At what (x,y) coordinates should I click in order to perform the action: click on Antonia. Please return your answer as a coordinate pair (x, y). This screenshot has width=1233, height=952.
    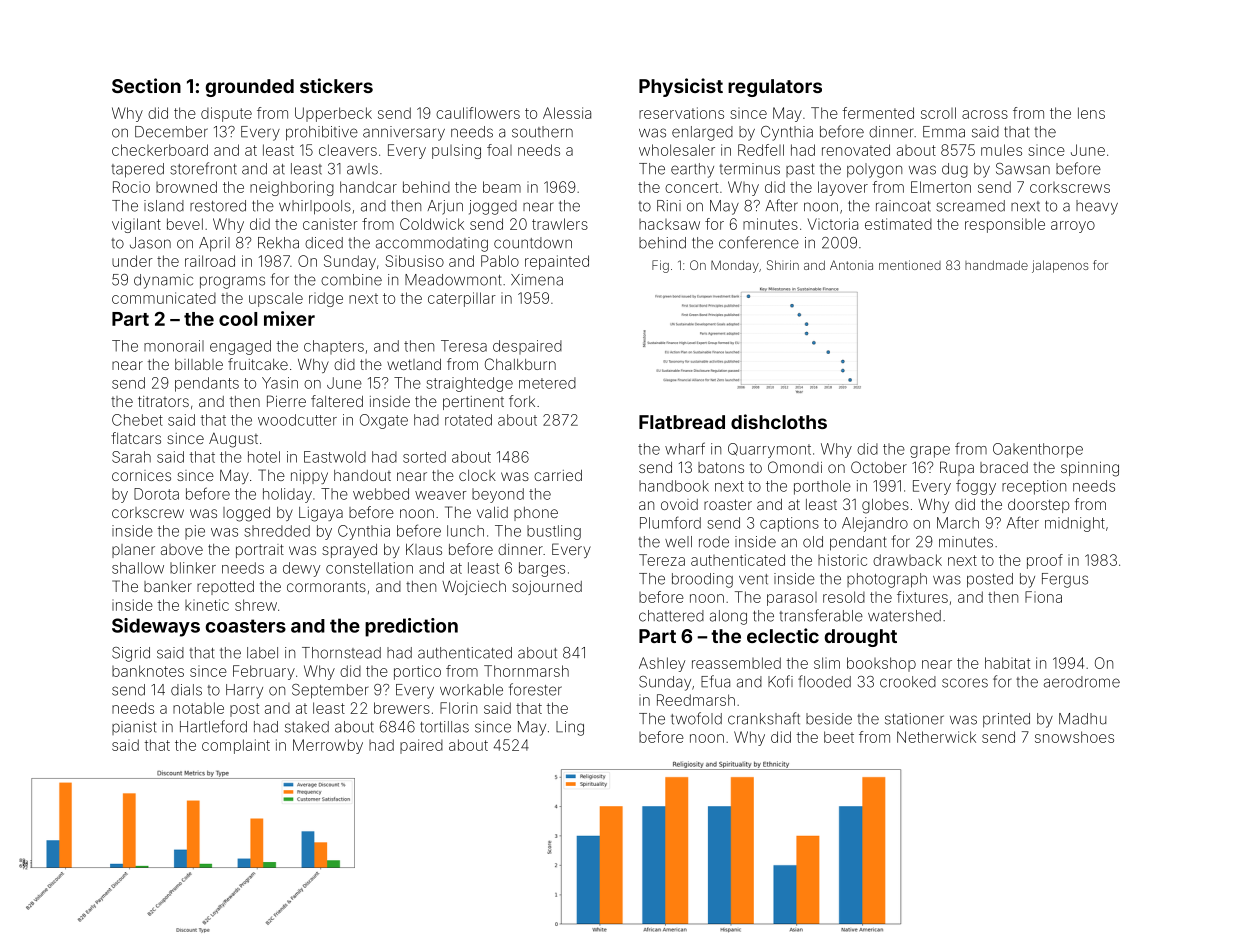
    Looking at the image, I should click on (851, 265).
